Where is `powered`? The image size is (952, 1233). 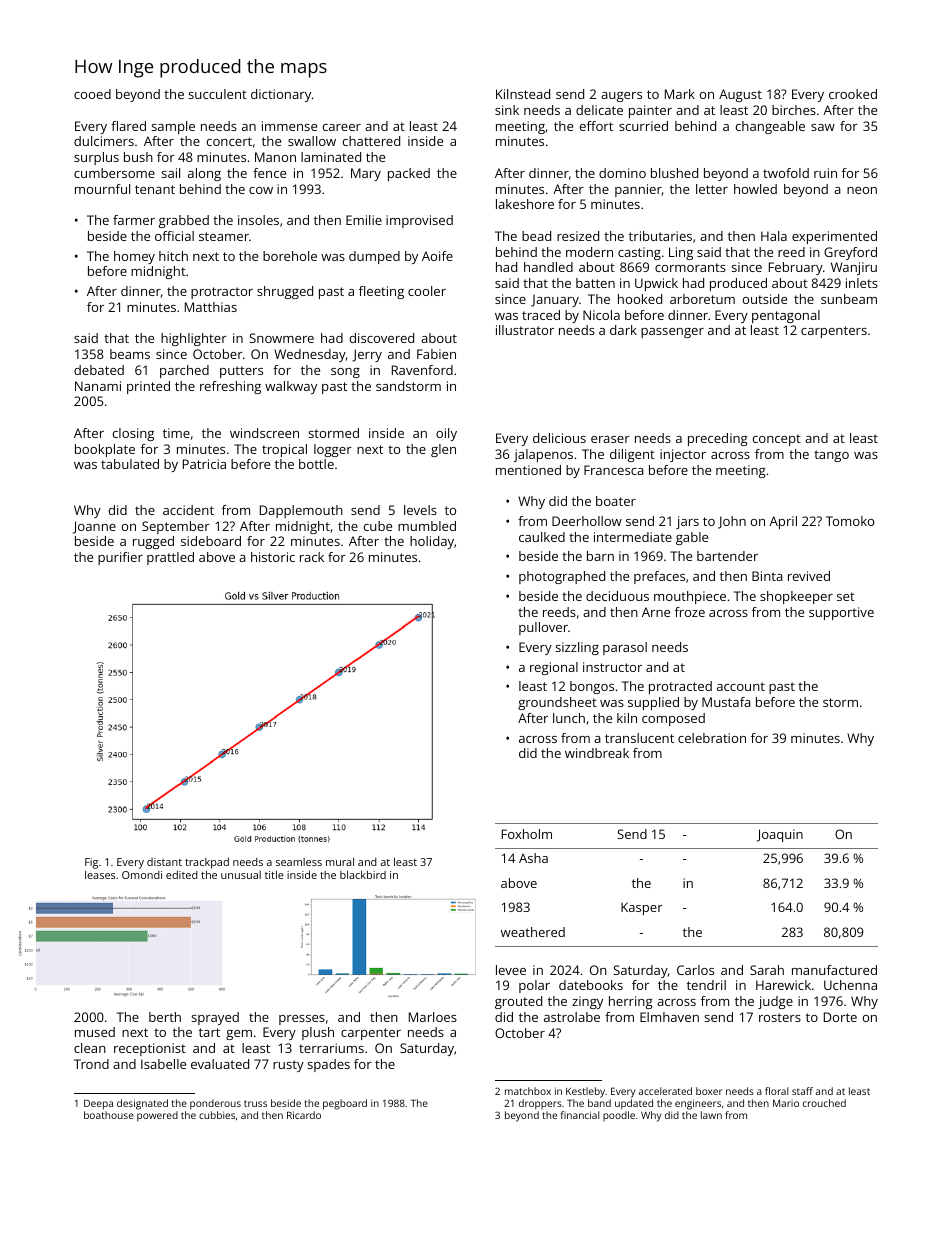 powered is located at coordinates (157, 1116).
